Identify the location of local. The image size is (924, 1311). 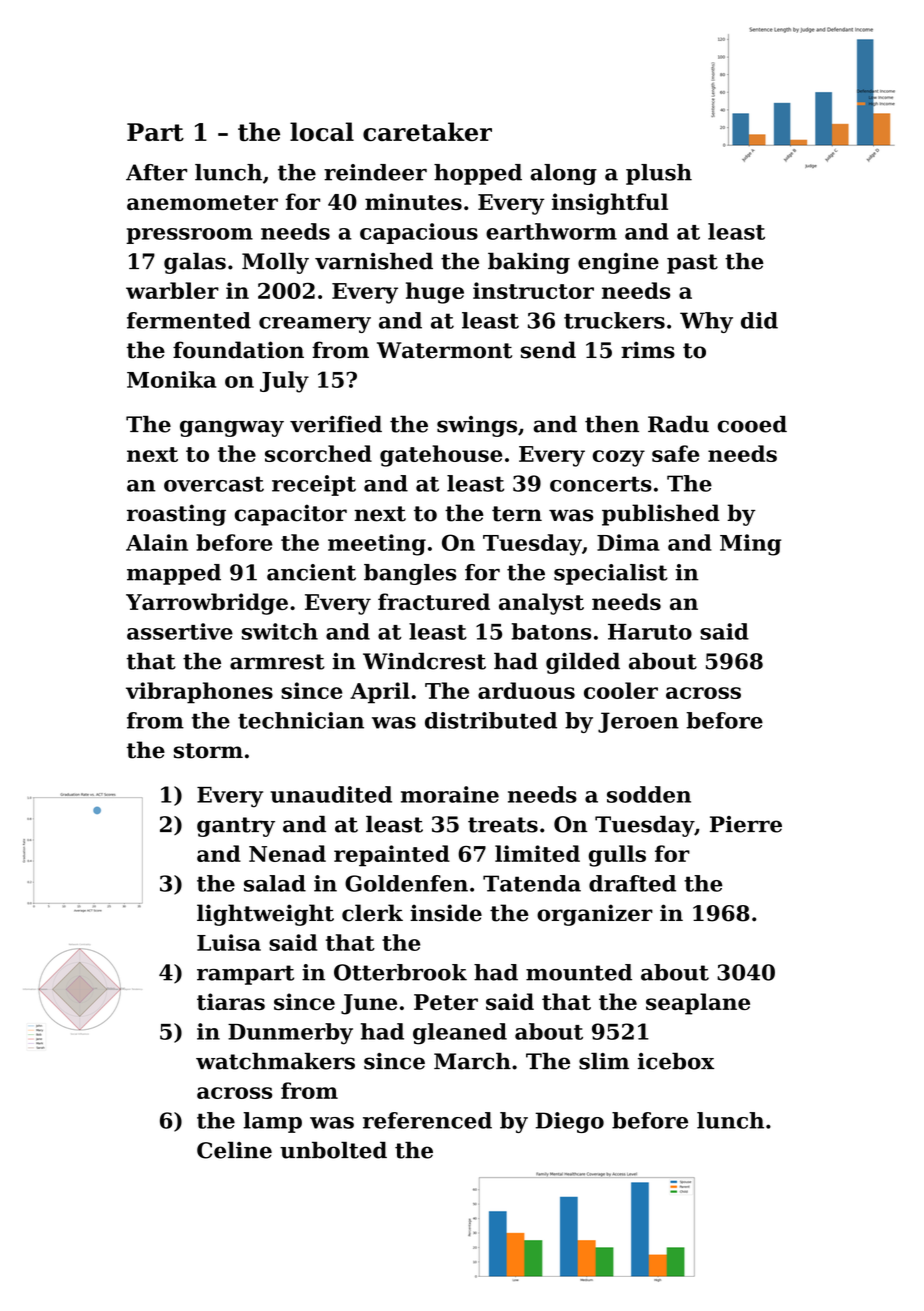
(322, 131).
